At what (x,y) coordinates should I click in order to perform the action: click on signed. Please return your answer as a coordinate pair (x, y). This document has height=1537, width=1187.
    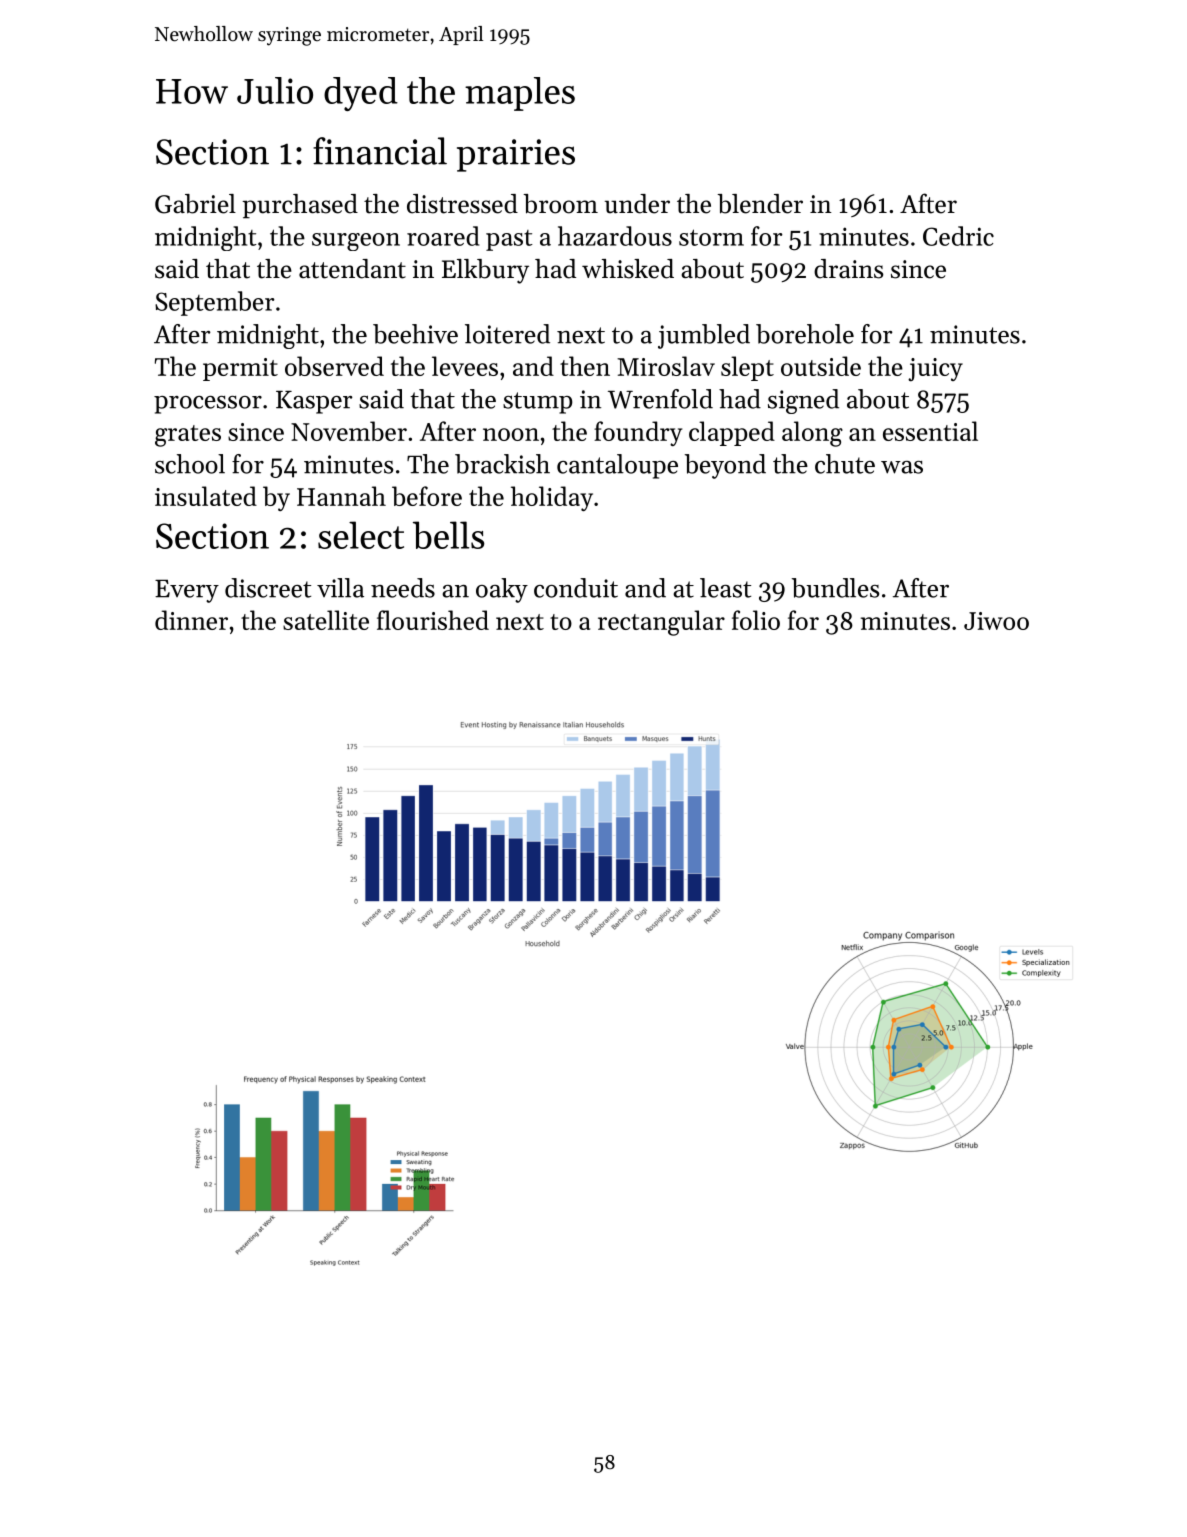
    Looking at the image, I should click on (803, 401).
